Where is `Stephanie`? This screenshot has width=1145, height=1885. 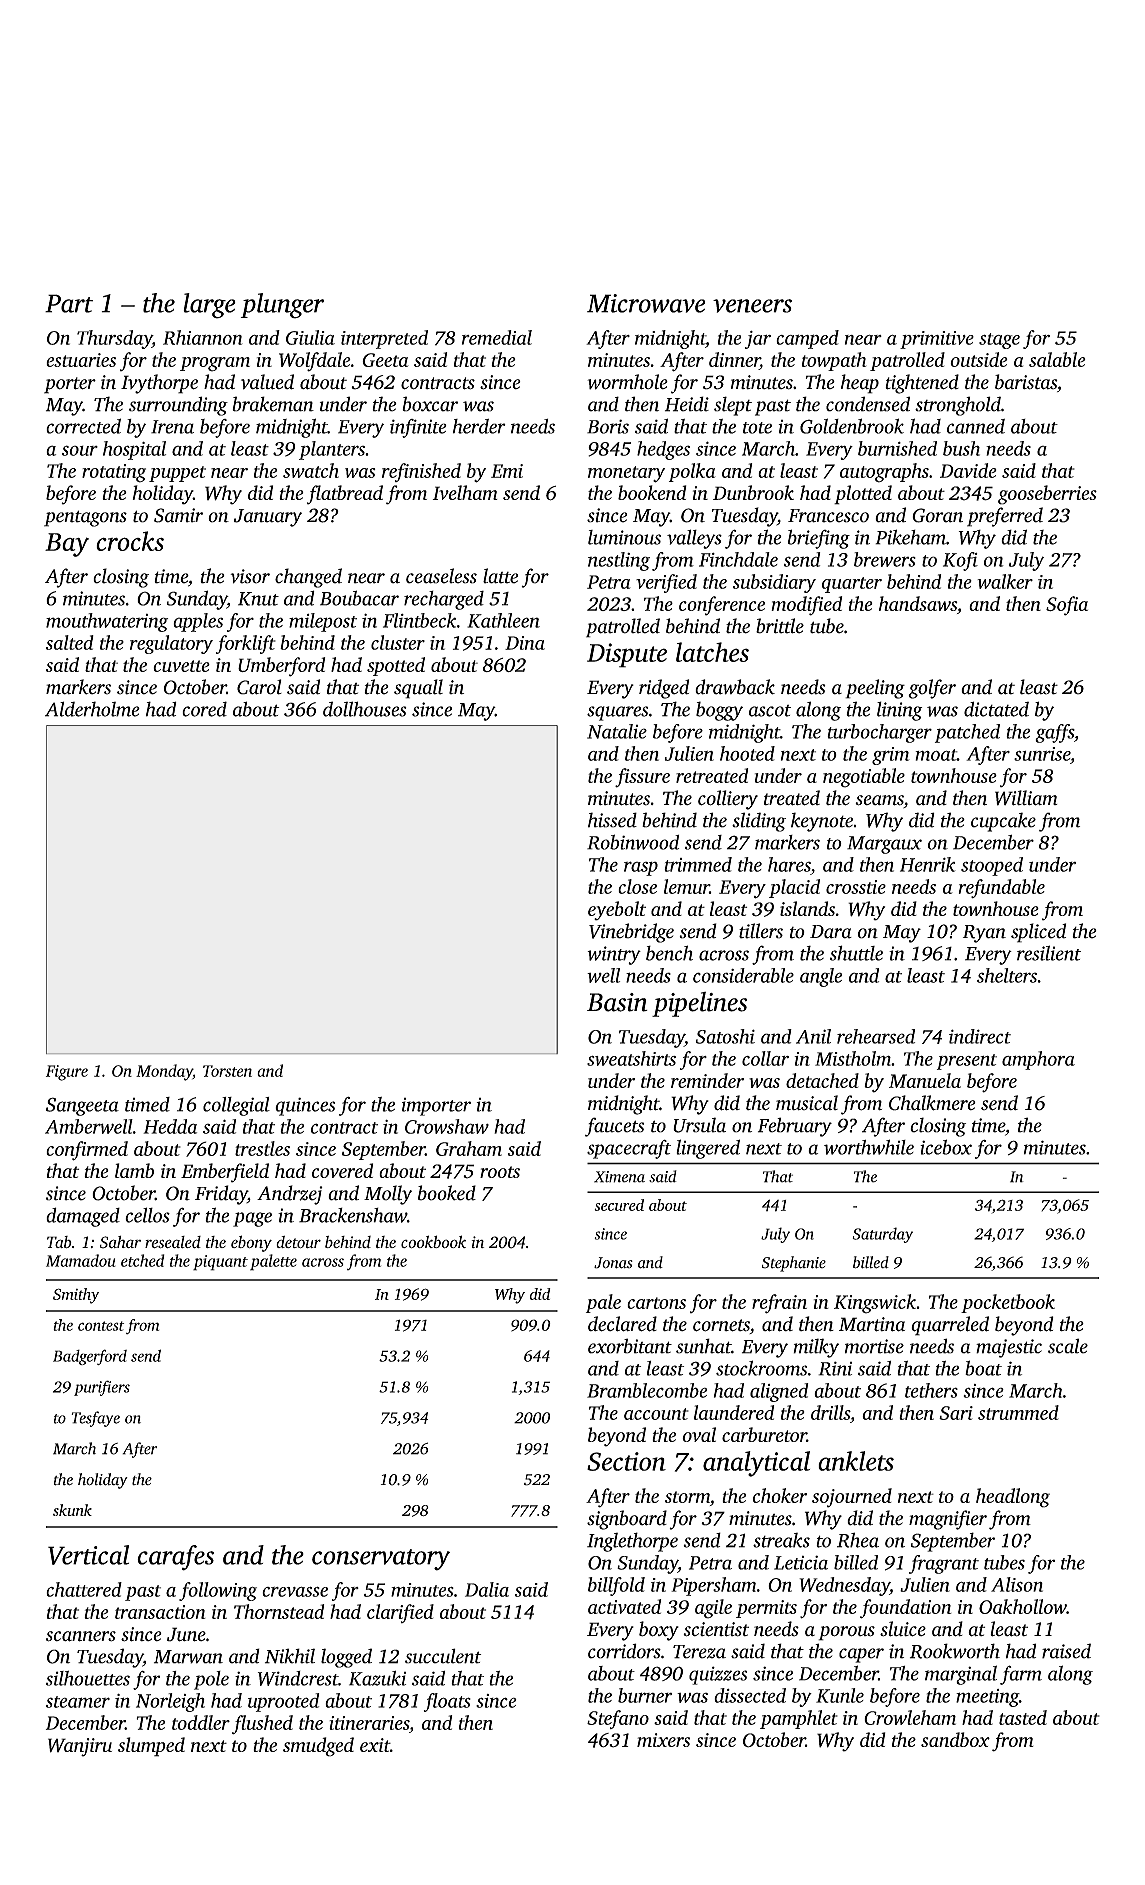
Stephanie is located at coordinates (794, 1264).
